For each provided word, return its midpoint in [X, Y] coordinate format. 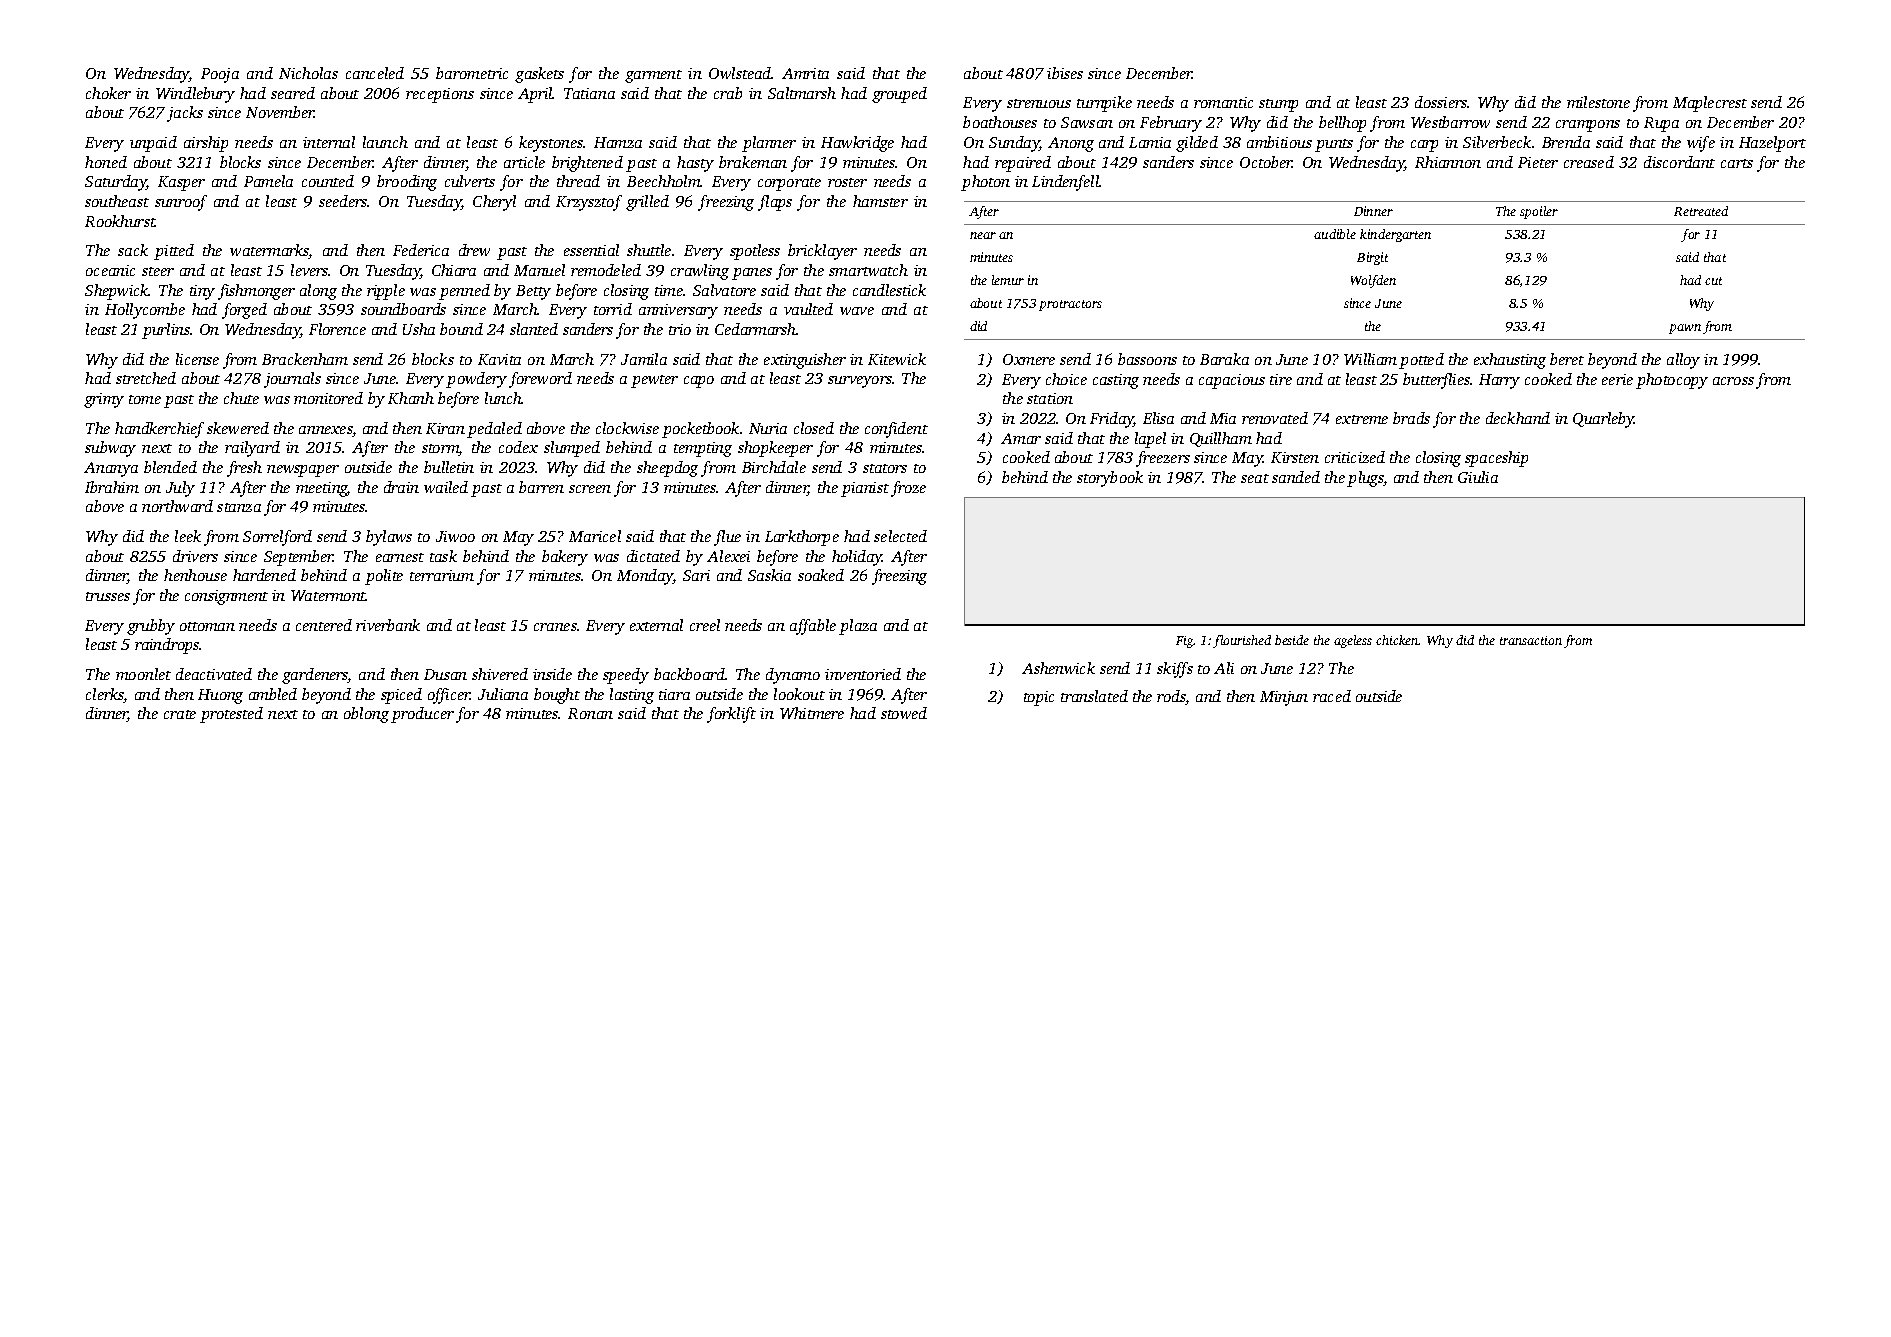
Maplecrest [1710, 104]
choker [108, 93]
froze [908, 489]
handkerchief [159, 430]
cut [1713, 281]
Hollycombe [145, 311]
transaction [1531, 640]
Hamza [618, 142]
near [983, 235]
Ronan [590, 713]
